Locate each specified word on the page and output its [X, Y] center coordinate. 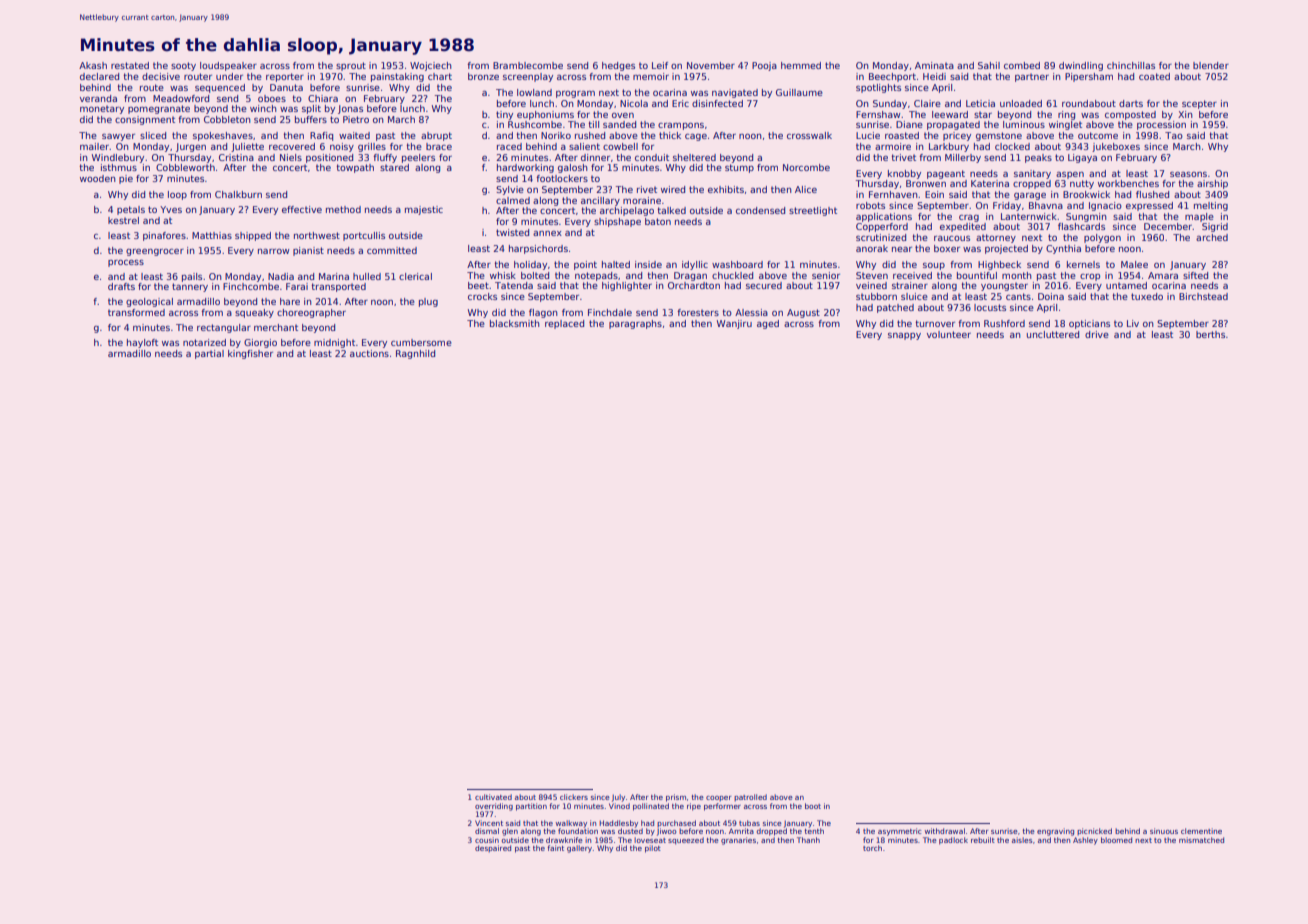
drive [1097, 334]
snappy [904, 336]
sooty [183, 66]
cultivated [493, 797]
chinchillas [1131, 65]
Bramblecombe [528, 65]
